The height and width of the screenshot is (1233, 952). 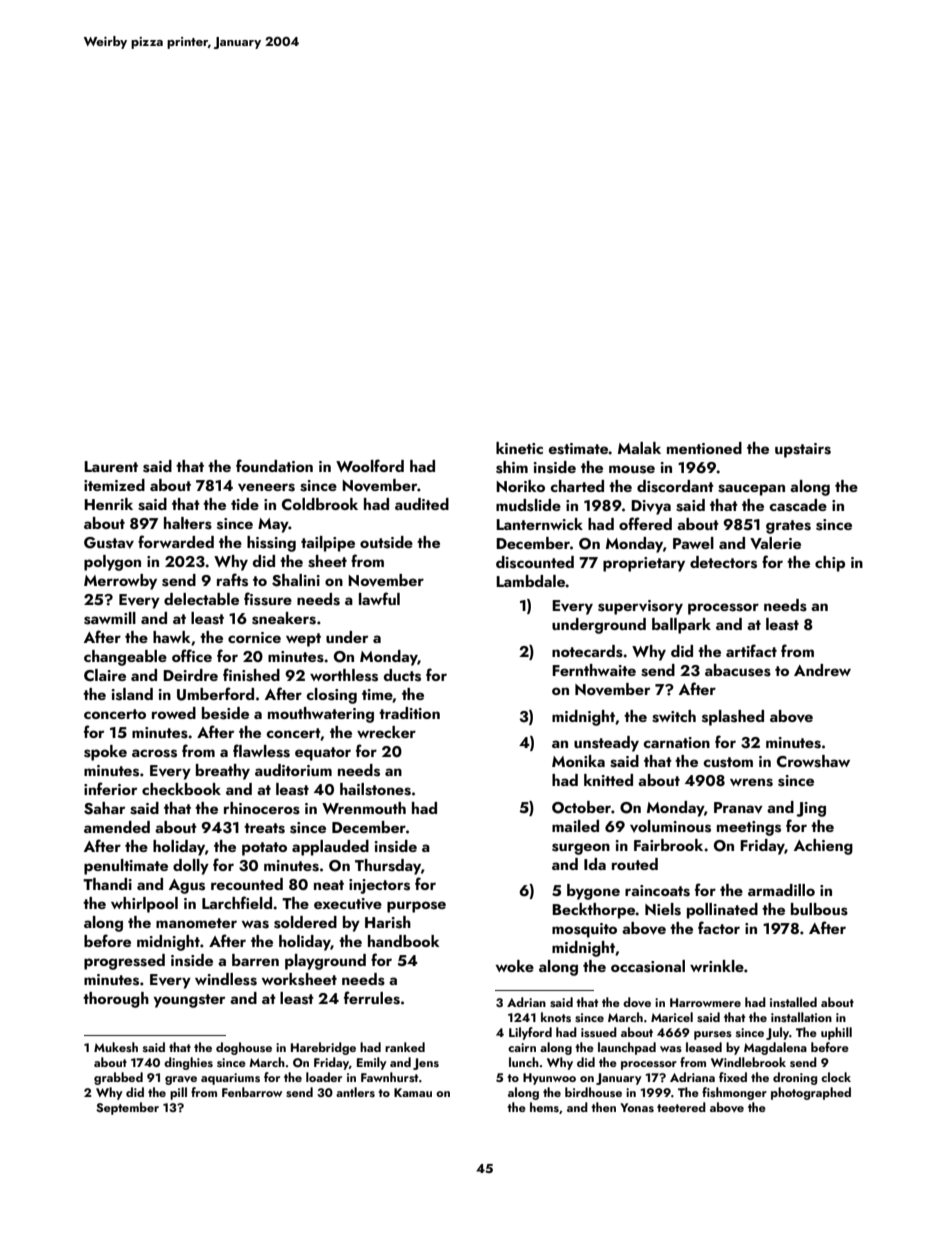 What do you see at coordinates (127, 1108) in the screenshot?
I see `September` at bounding box center [127, 1108].
